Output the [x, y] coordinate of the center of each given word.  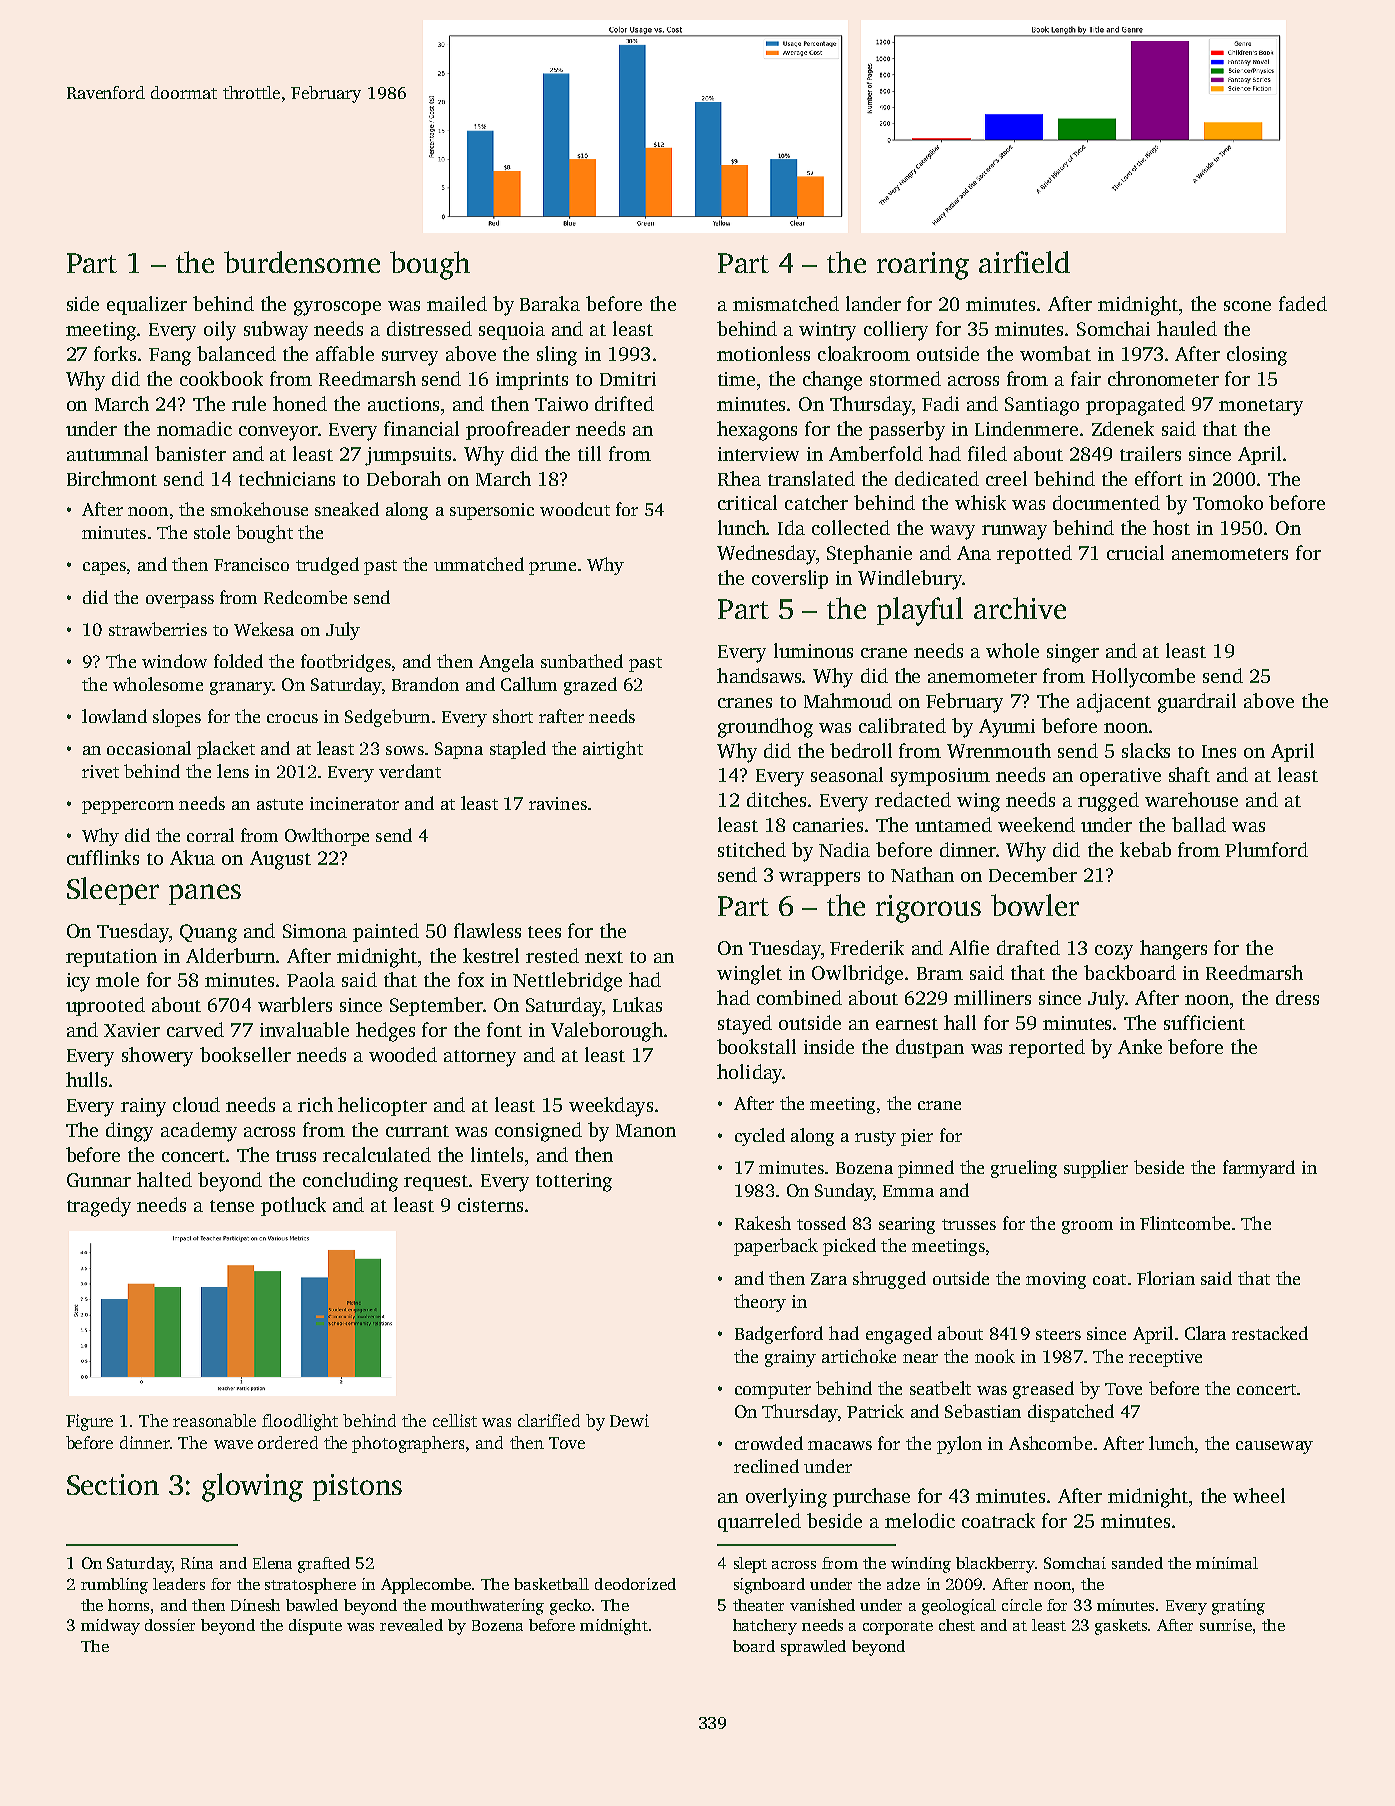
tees [544, 932]
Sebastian [983, 1411]
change [832, 381]
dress [1297, 997]
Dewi [629, 1420]
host [1171, 527]
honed [300, 403]
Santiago [1042, 406]
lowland [114, 716]
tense [232, 1206]
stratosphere [310, 1586]
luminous [813, 650]
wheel [1259, 1495]
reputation [111, 958]
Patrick [875, 1411]
